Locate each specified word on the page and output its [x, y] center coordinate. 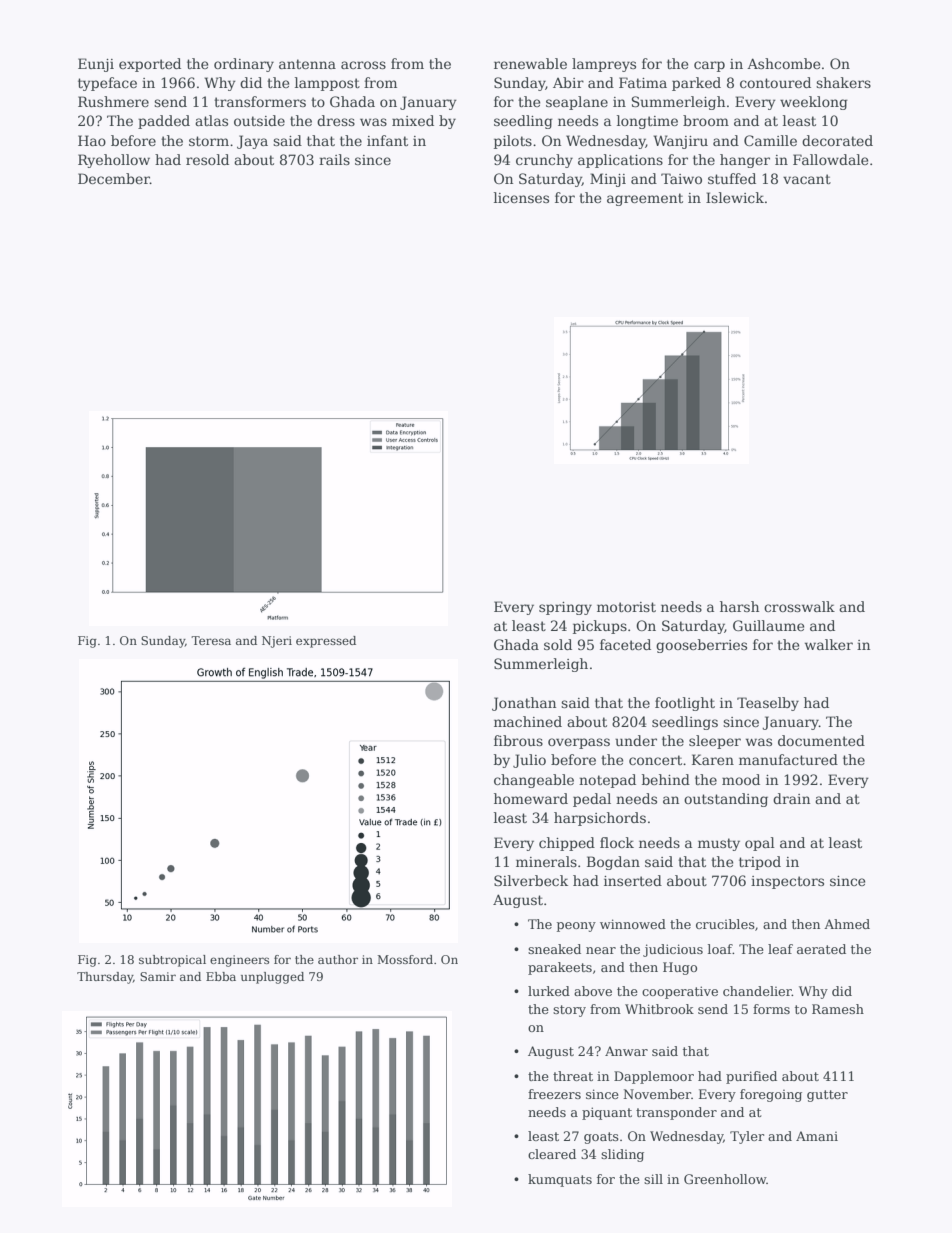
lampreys [604, 65]
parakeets [560, 968]
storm [209, 141]
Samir [158, 976]
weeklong [814, 103]
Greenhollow [725, 1179]
